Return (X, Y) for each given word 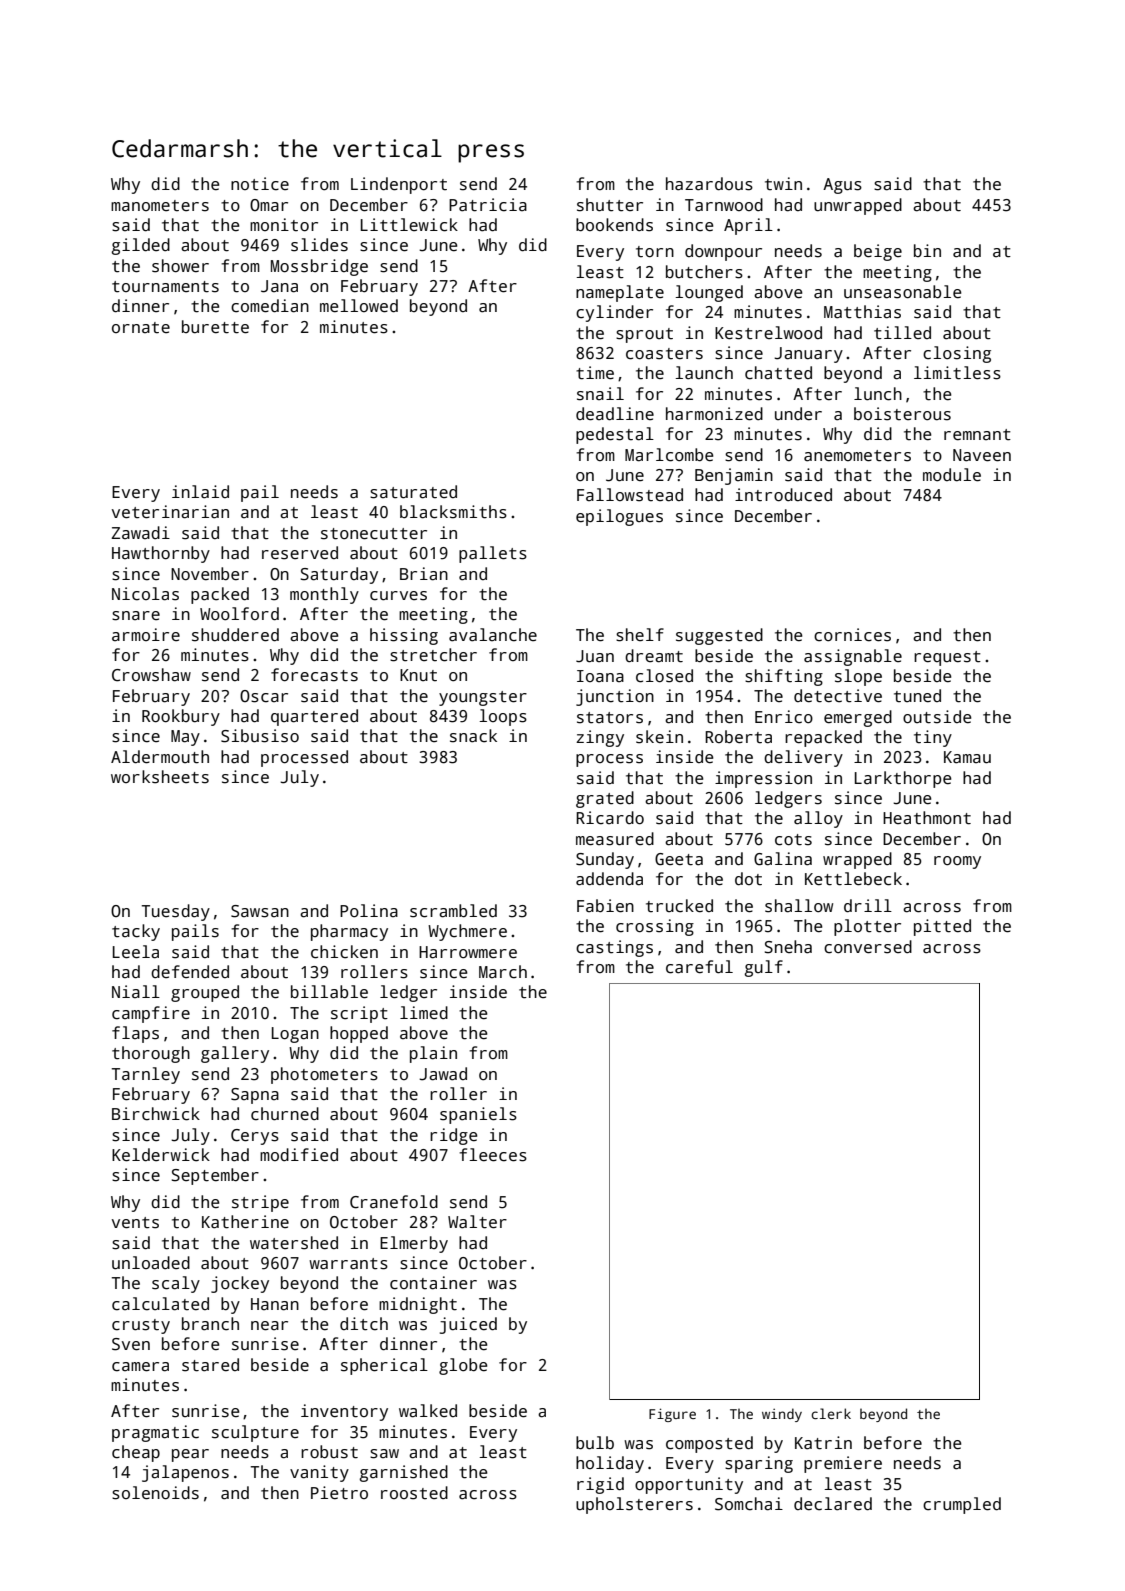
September (215, 1176)
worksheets (160, 777)
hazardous (709, 184)
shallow (799, 906)
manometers (160, 206)
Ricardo (610, 818)
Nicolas (145, 594)
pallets (493, 554)
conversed (868, 947)
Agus (842, 186)
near (269, 1326)
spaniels (478, 1115)
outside (937, 717)
